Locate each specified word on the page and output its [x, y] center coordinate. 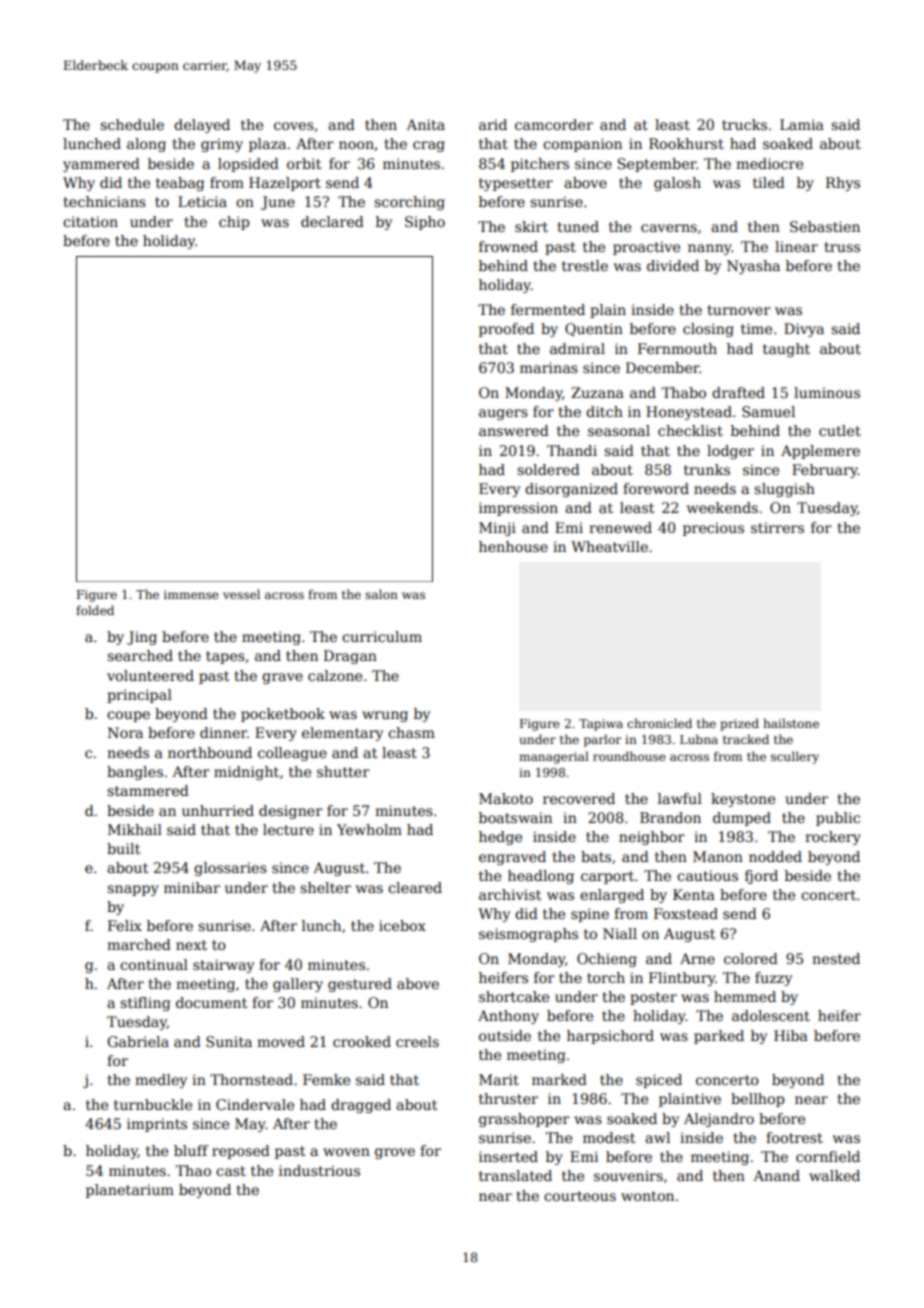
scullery [795, 757]
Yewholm [369, 829]
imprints [157, 1125]
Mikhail [135, 829]
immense [191, 594]
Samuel [768, 411]
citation [90, 221]
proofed [506, 330]
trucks [744, 124]
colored [751, 958]
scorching [409, 203]
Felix [125, 925]
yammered [101, 165]
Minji [497, 529]
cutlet [840, 430]
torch [606, 977]
